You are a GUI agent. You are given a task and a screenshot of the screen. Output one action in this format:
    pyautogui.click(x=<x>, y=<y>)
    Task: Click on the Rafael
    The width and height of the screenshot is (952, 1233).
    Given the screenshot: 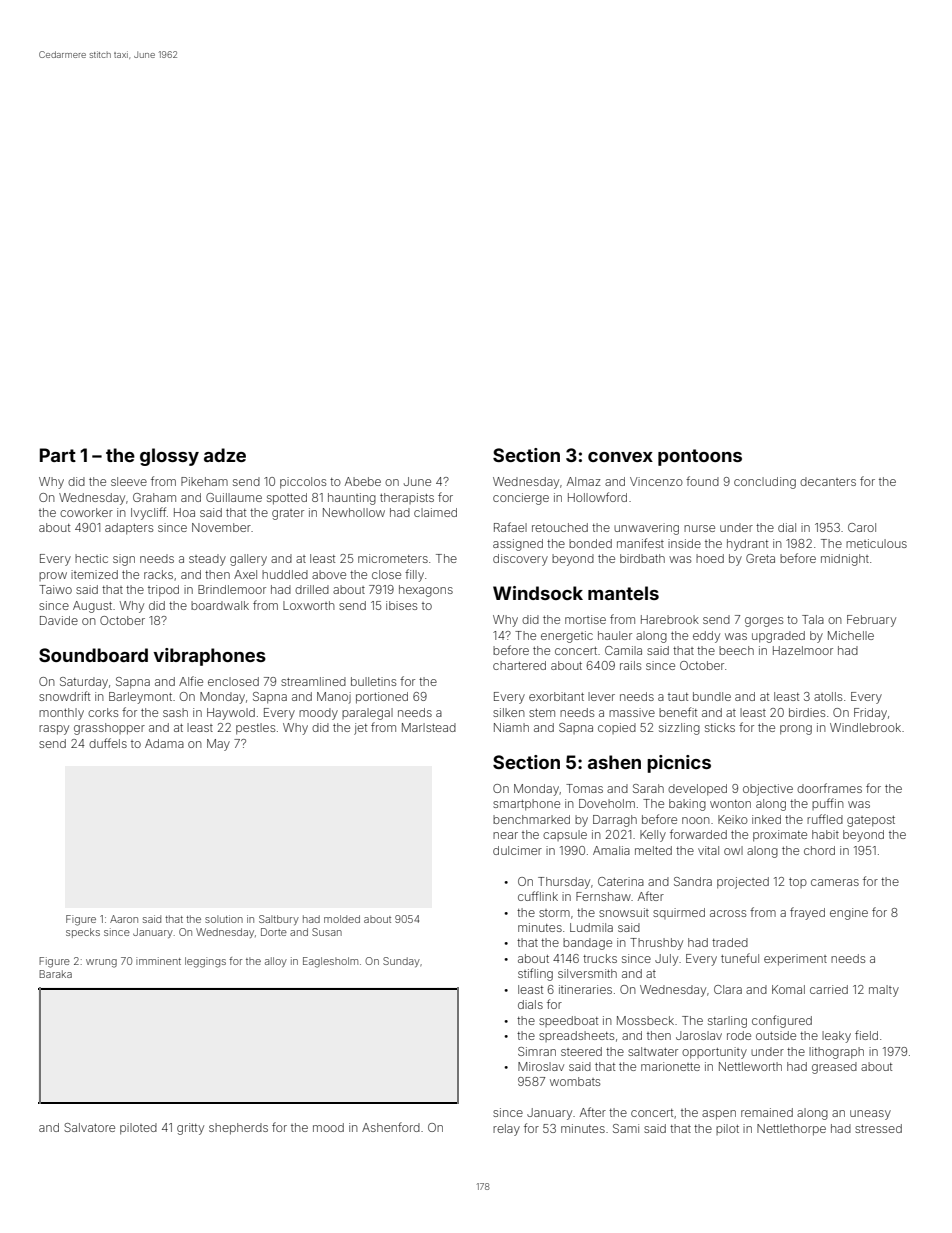 What is the action you would take?
    pyautogui.click(x=510, y=527)
